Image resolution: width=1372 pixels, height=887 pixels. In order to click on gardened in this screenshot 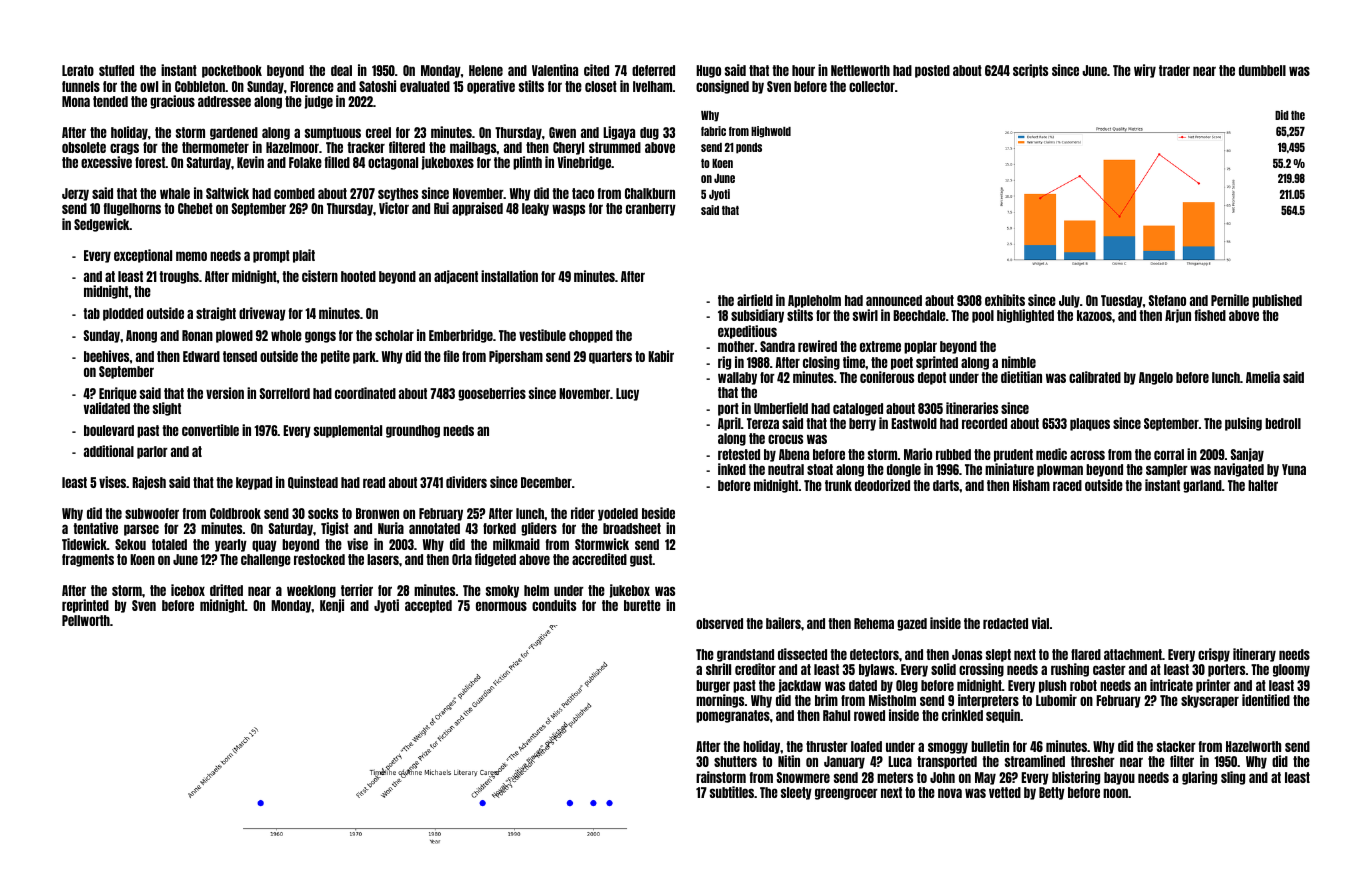, I will do `click(234, 133)`.
